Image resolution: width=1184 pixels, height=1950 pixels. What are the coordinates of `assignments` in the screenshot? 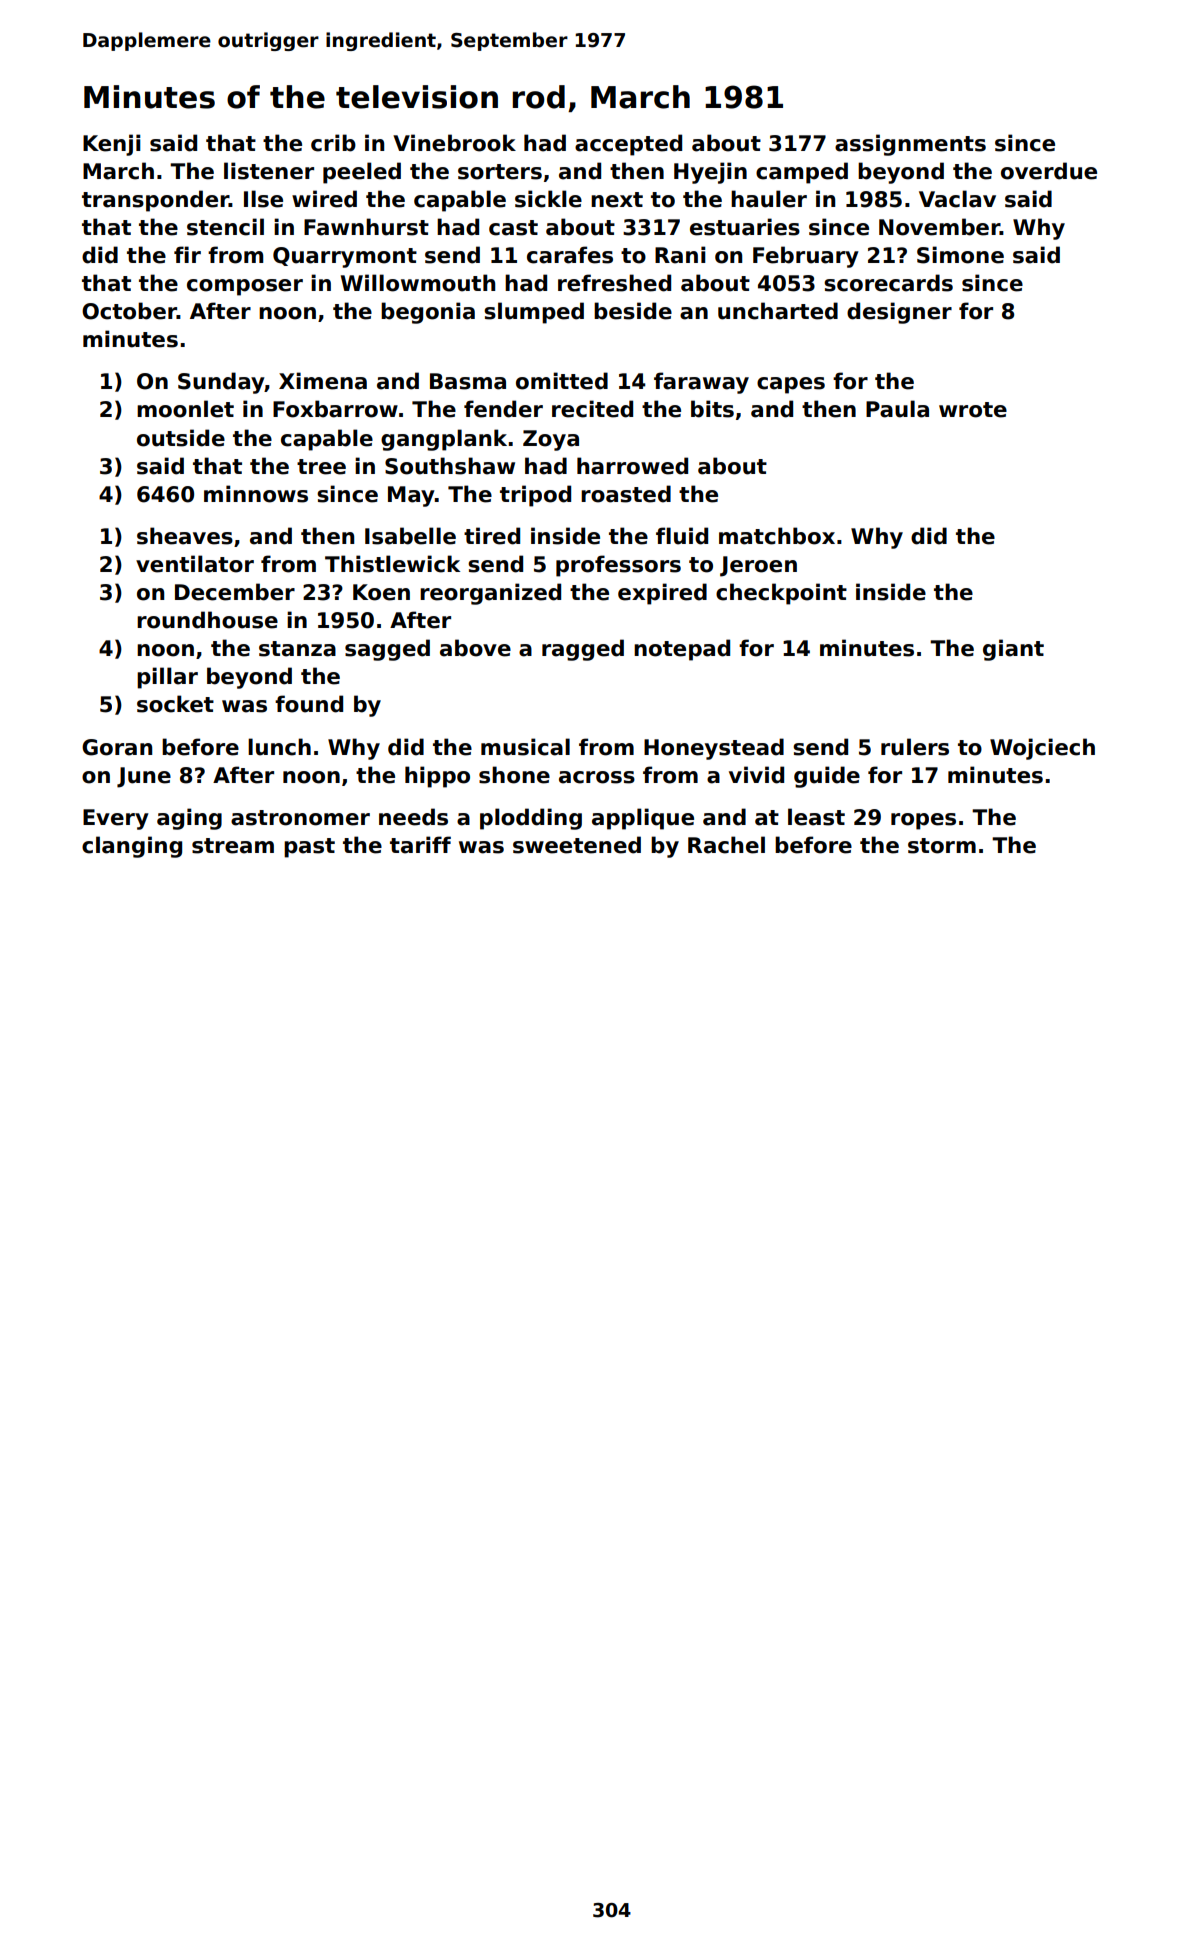 It's located at (910, 145).
